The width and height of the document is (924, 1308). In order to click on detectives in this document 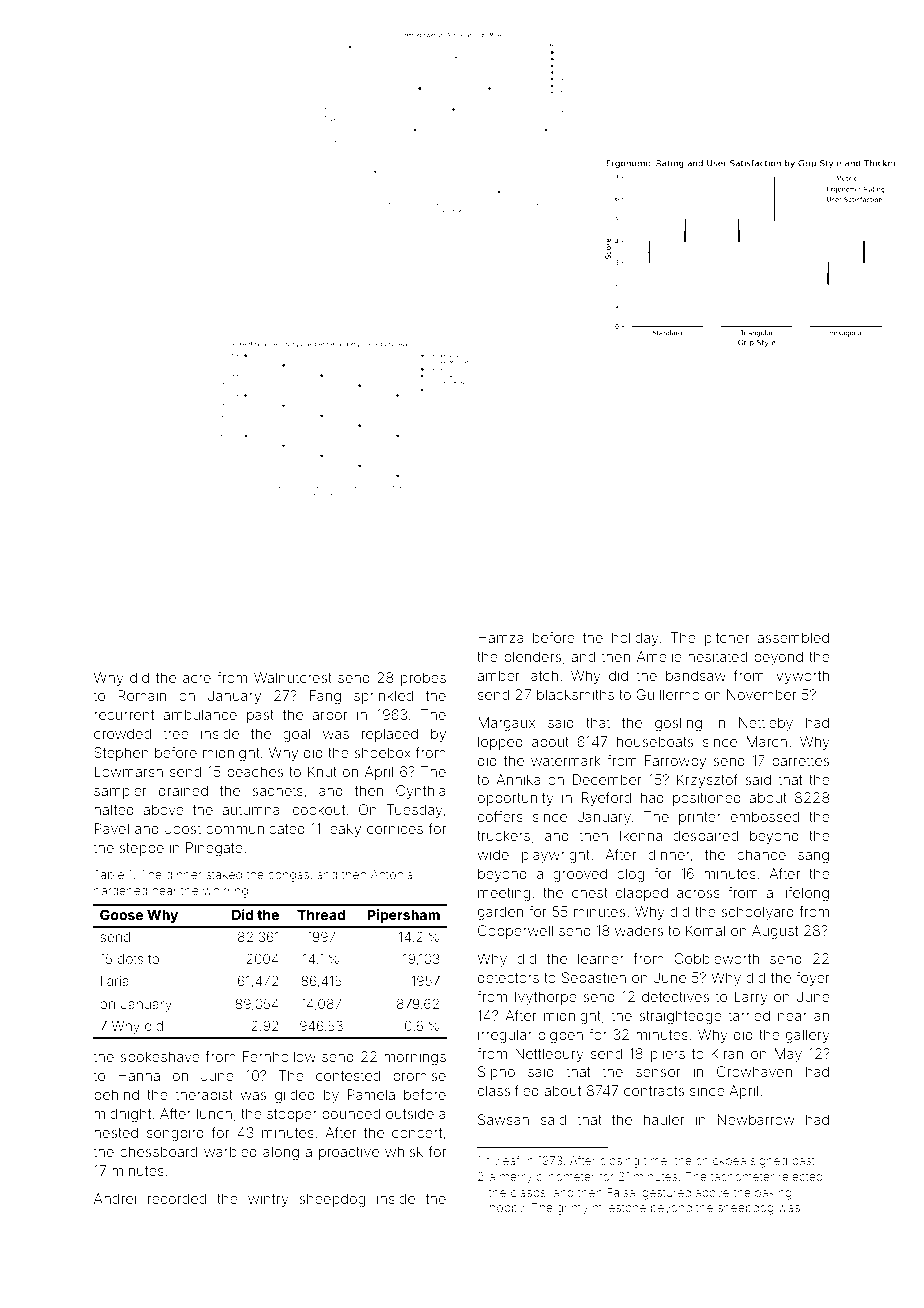, I will do `click(675, 996)`.
